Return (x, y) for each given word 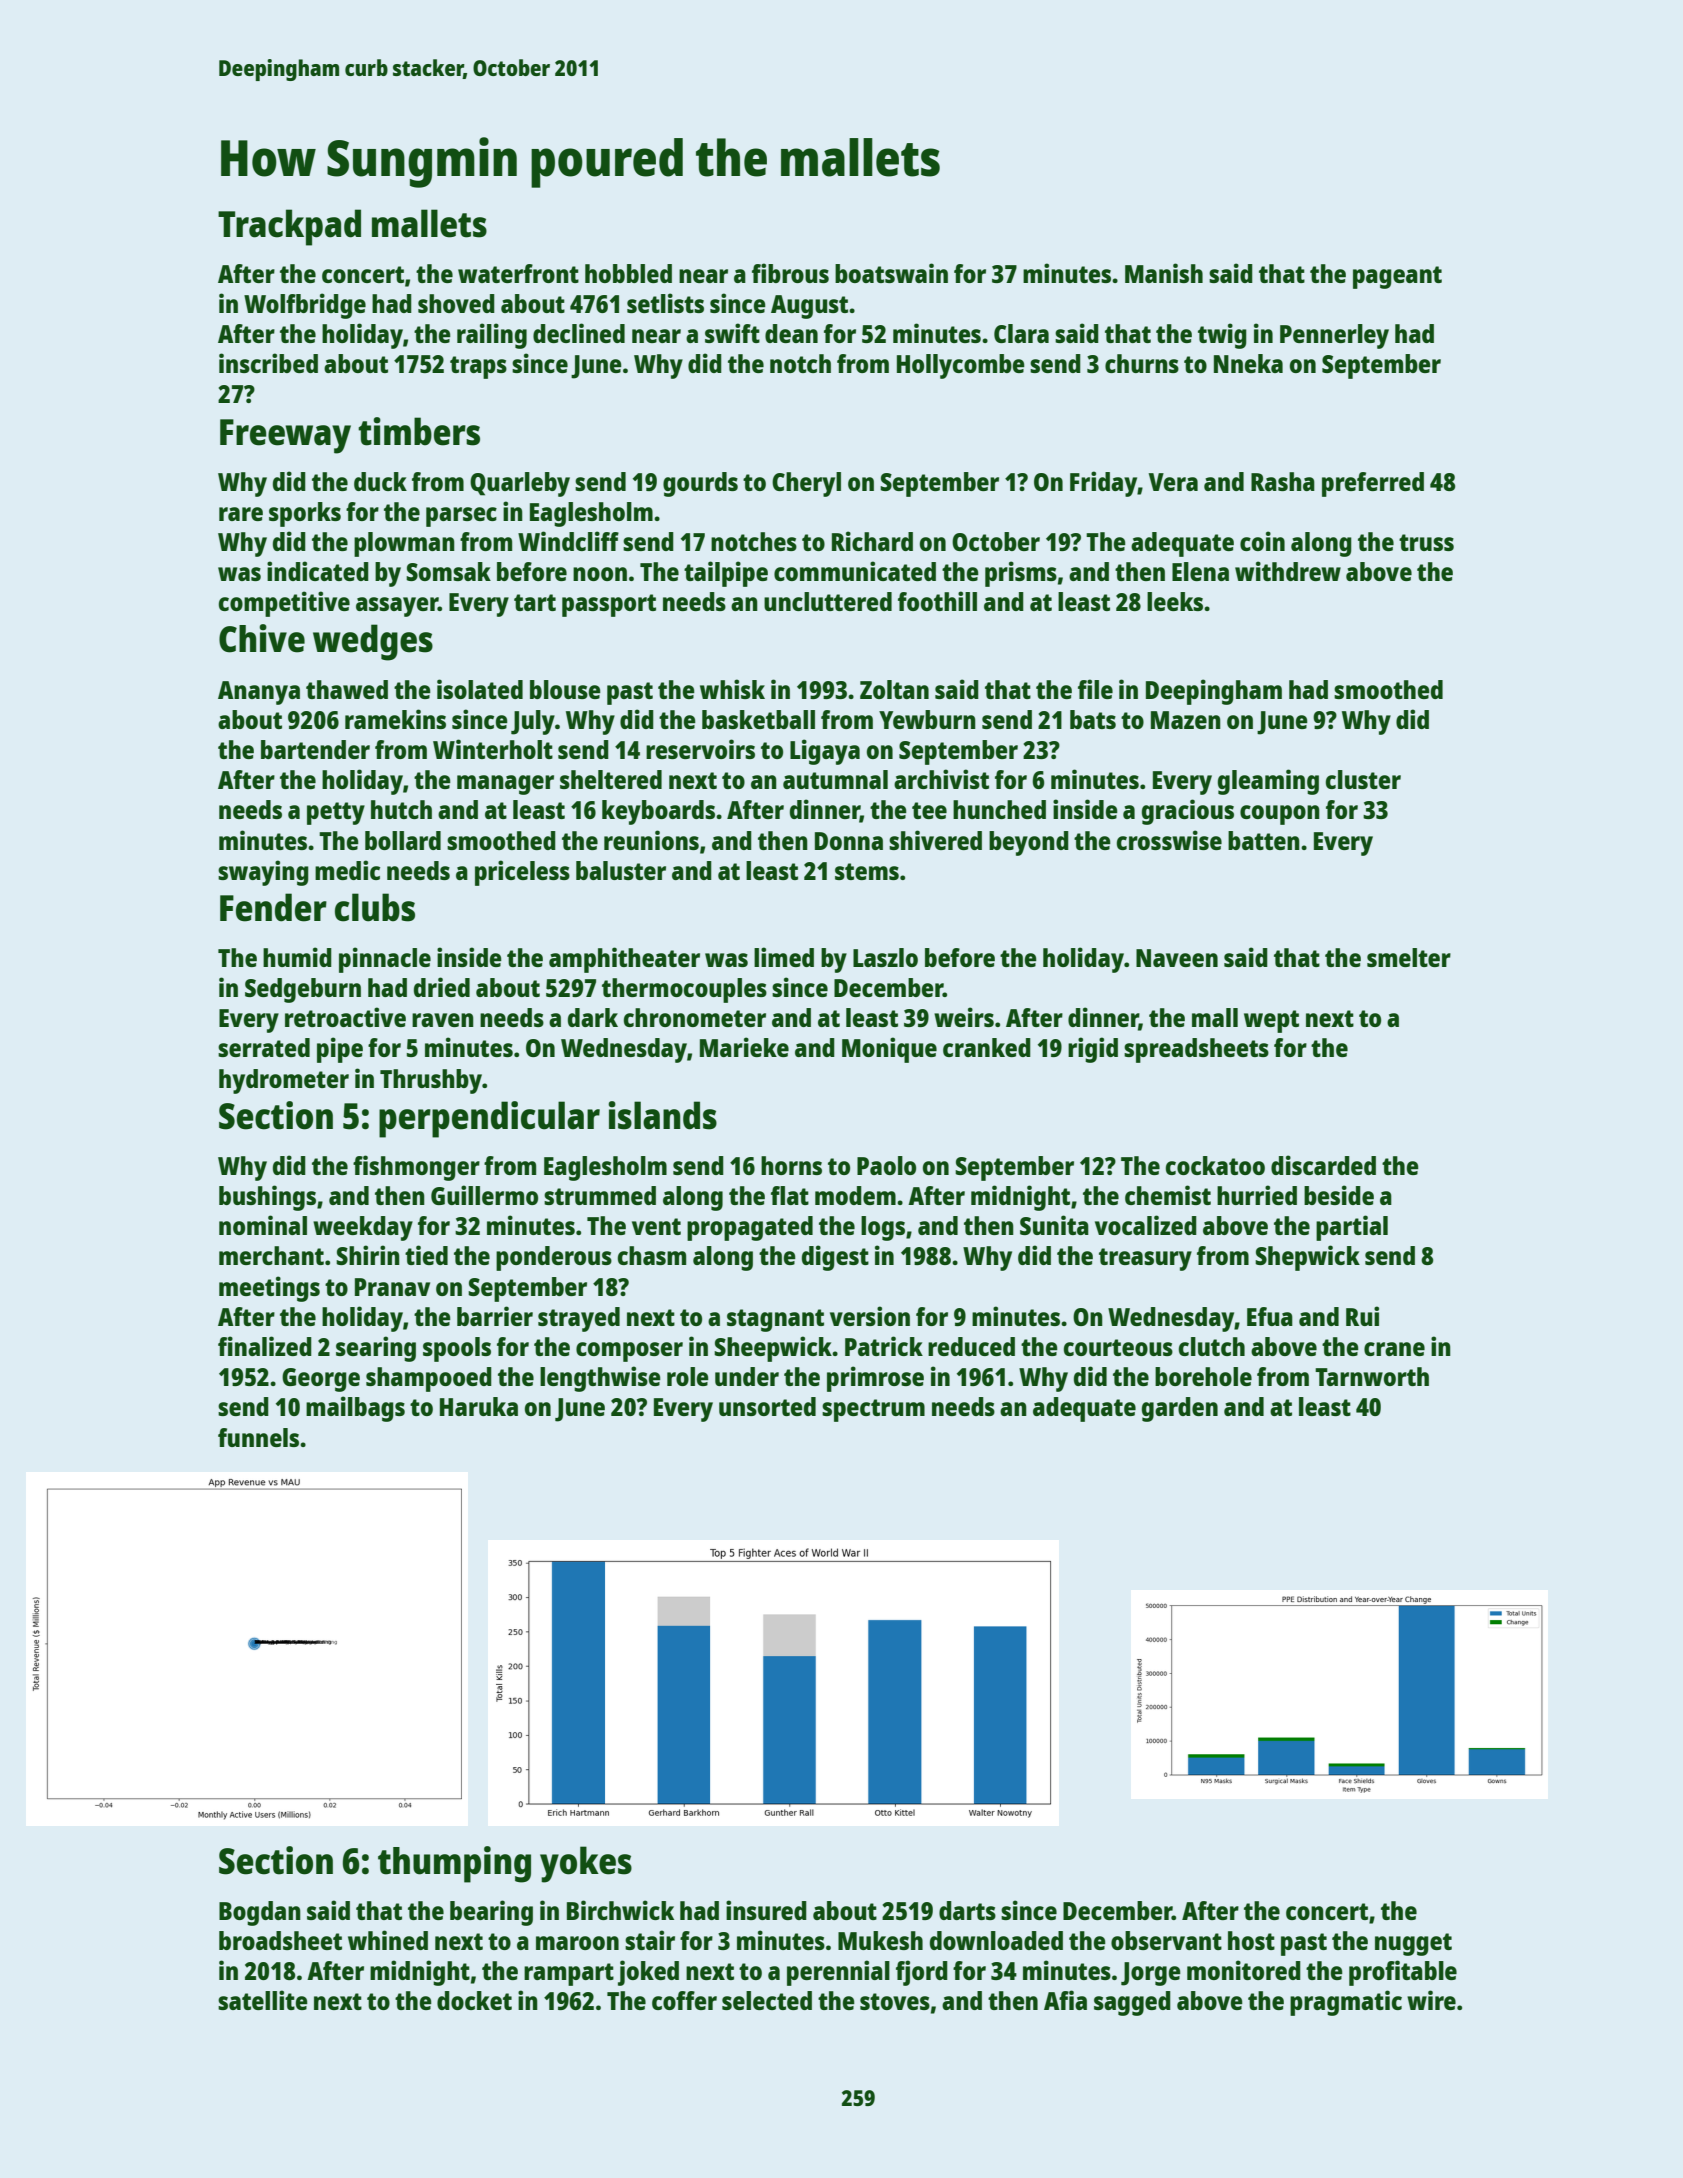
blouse (565, 689)
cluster (1363, 779)
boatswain (891, 273)
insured (766, 1910)
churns (1142, 363)
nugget (1413, 1944)
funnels (258, 1437)
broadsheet (280, 1940)
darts (967, 1910)
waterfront (518, 273)
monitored (1244, 1970)
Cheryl (806, 484)
